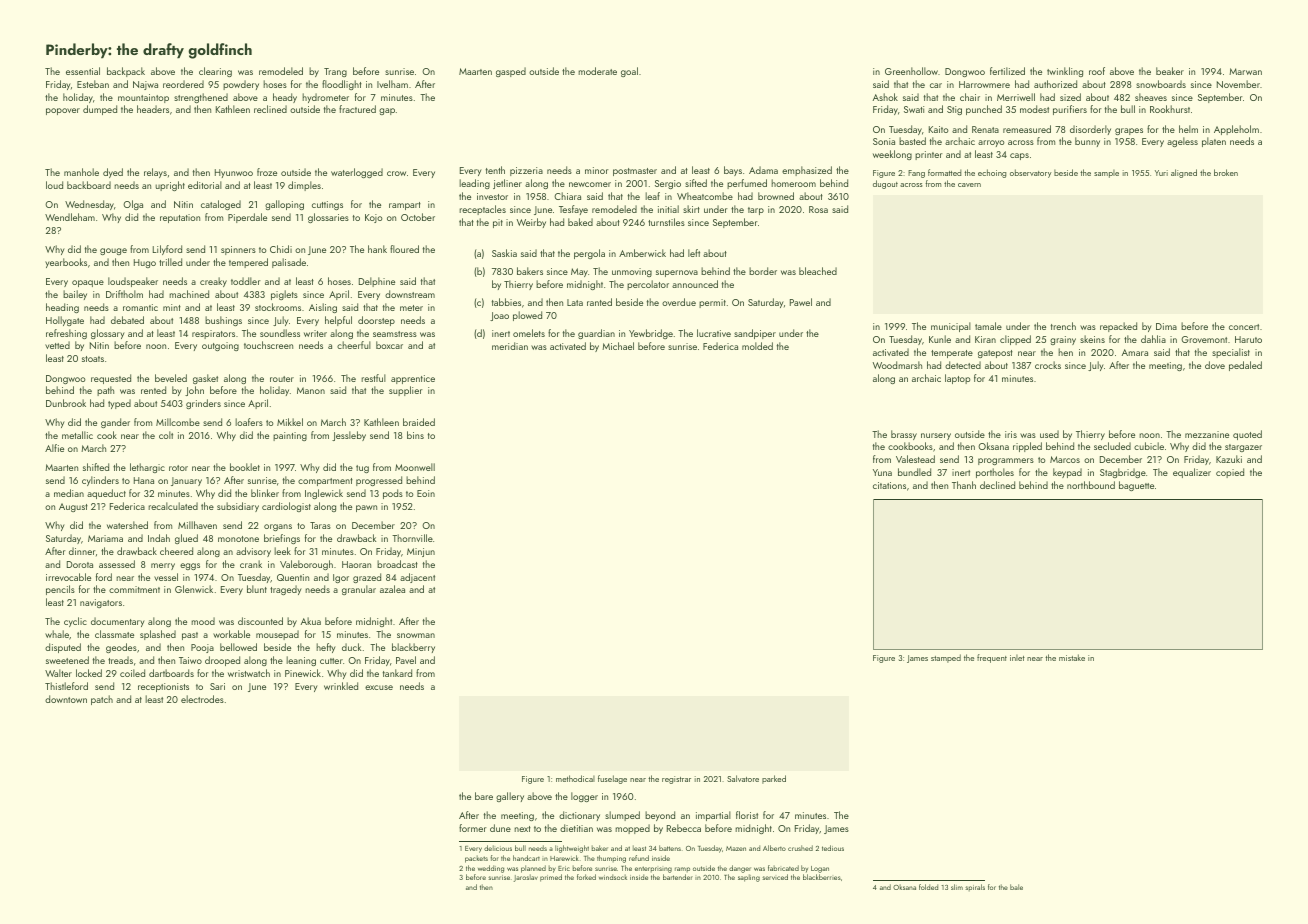 The image size is (1308, 924). I want to click on relays, so click(155, 173).
